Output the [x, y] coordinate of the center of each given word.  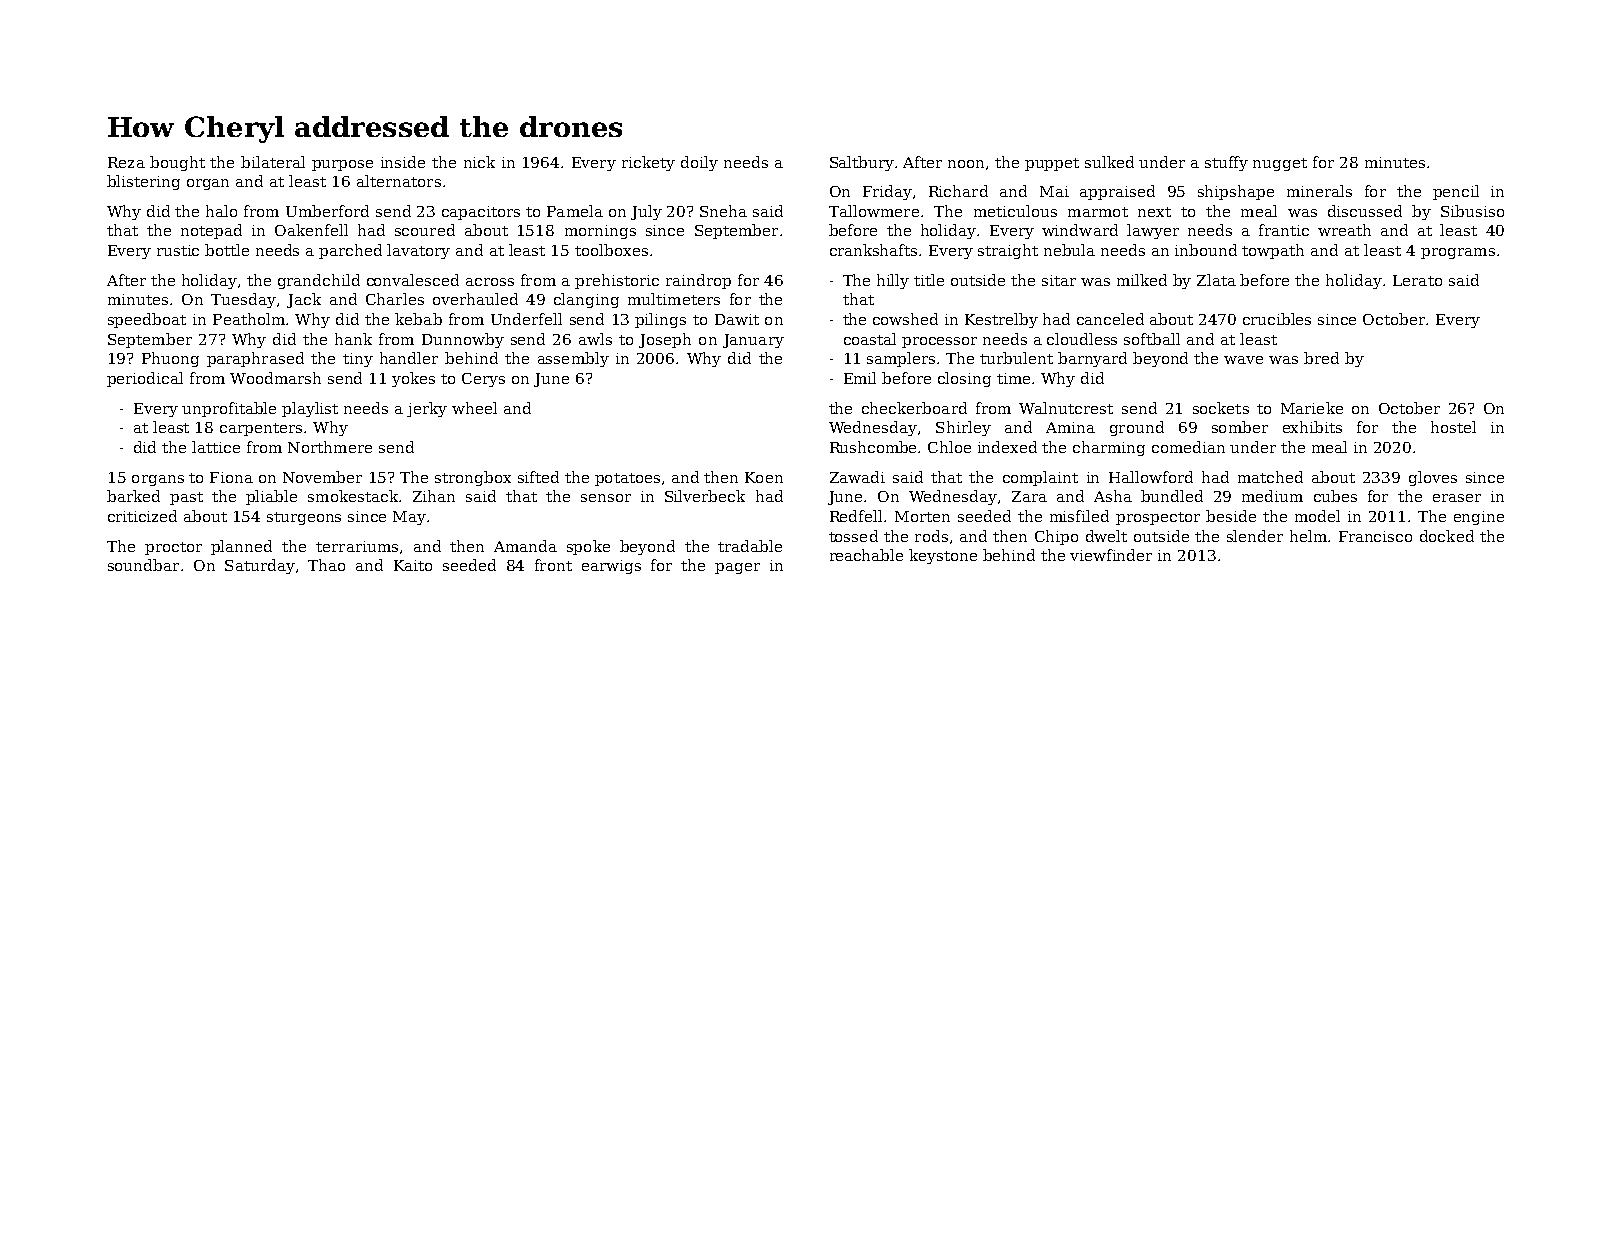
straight [1008, 251]
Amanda [525, 546]
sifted [538, 477]
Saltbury [862, 163]
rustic [178, 250]
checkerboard [914, 408]
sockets [1221, 408]
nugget [1280, 164]
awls [595, 339]
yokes [413, 379]
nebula [1069, 250]
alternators [399, 181]
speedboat [147, 320]
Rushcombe [874, 447]
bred [1321, 358]
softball [1152, 339]
